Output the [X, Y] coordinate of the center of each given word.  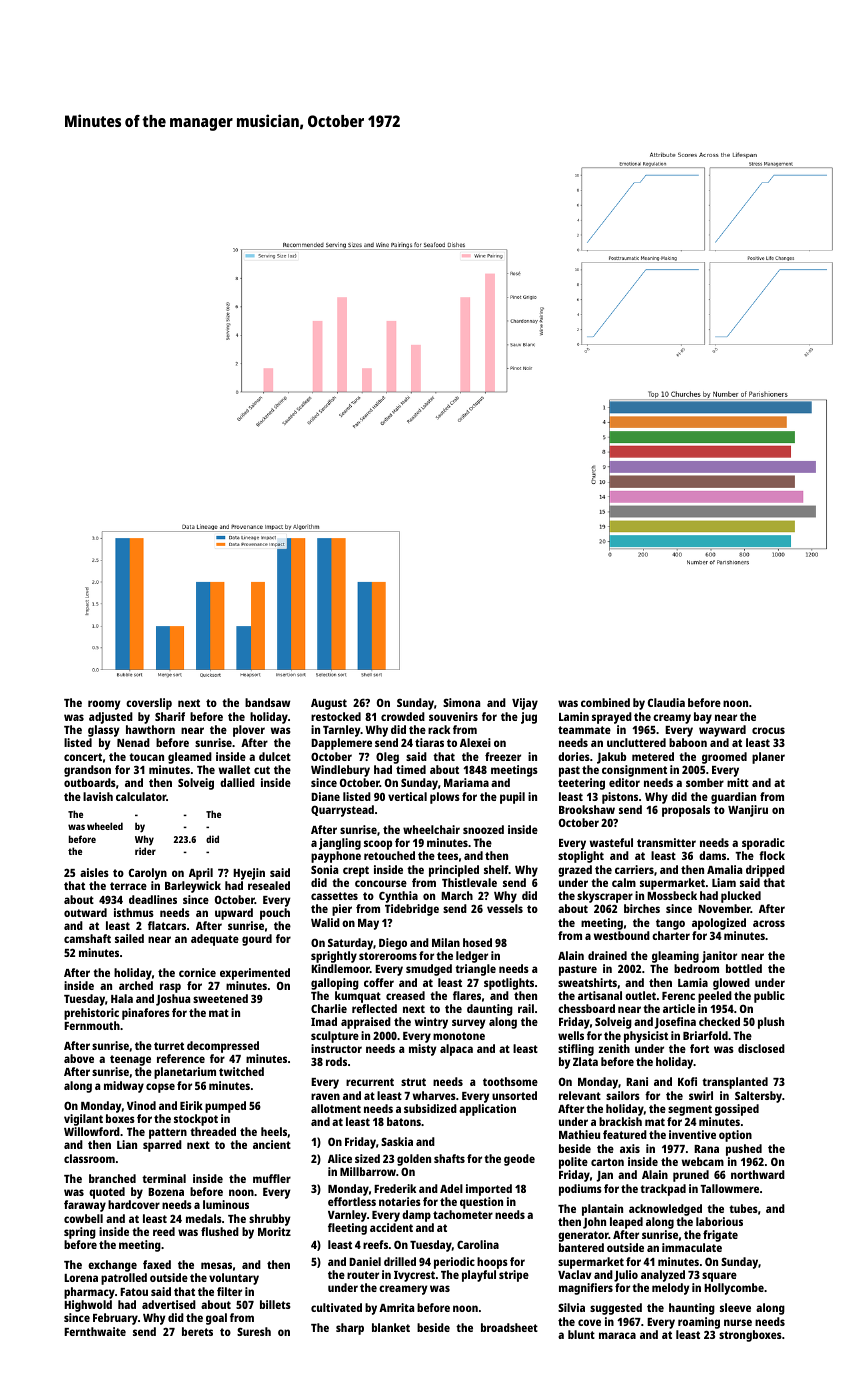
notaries [400, 1201]
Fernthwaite [95, 1331]
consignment [634, 771]
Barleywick [193, 887]
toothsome [510, 1081]
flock [772, 855]
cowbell [83, 1218]
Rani [637, 1081]
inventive [692, 1134]
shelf [496, 869]
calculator [141, 796]
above [79, 1058]
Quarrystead [342, 811]
